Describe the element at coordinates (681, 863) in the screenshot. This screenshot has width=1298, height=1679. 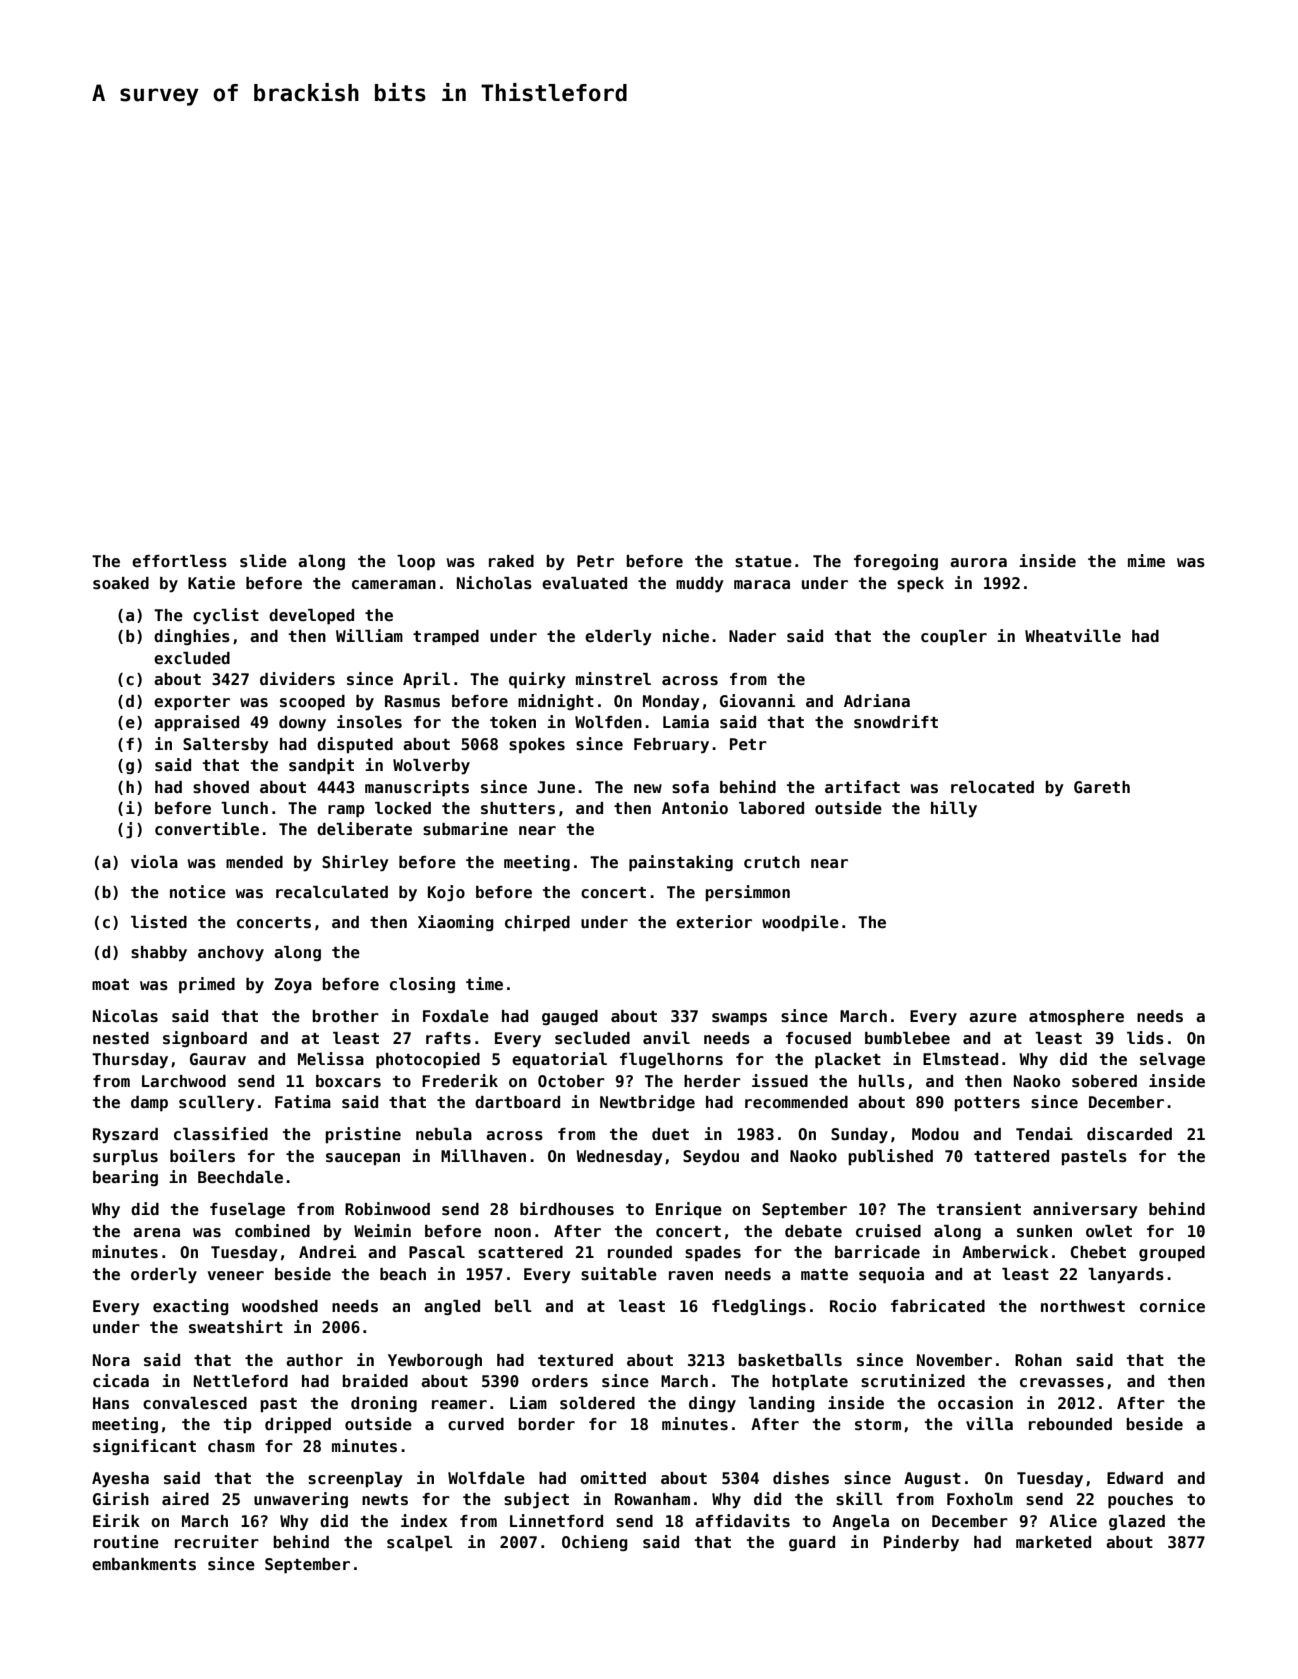
I see `painstaking` at that location.
